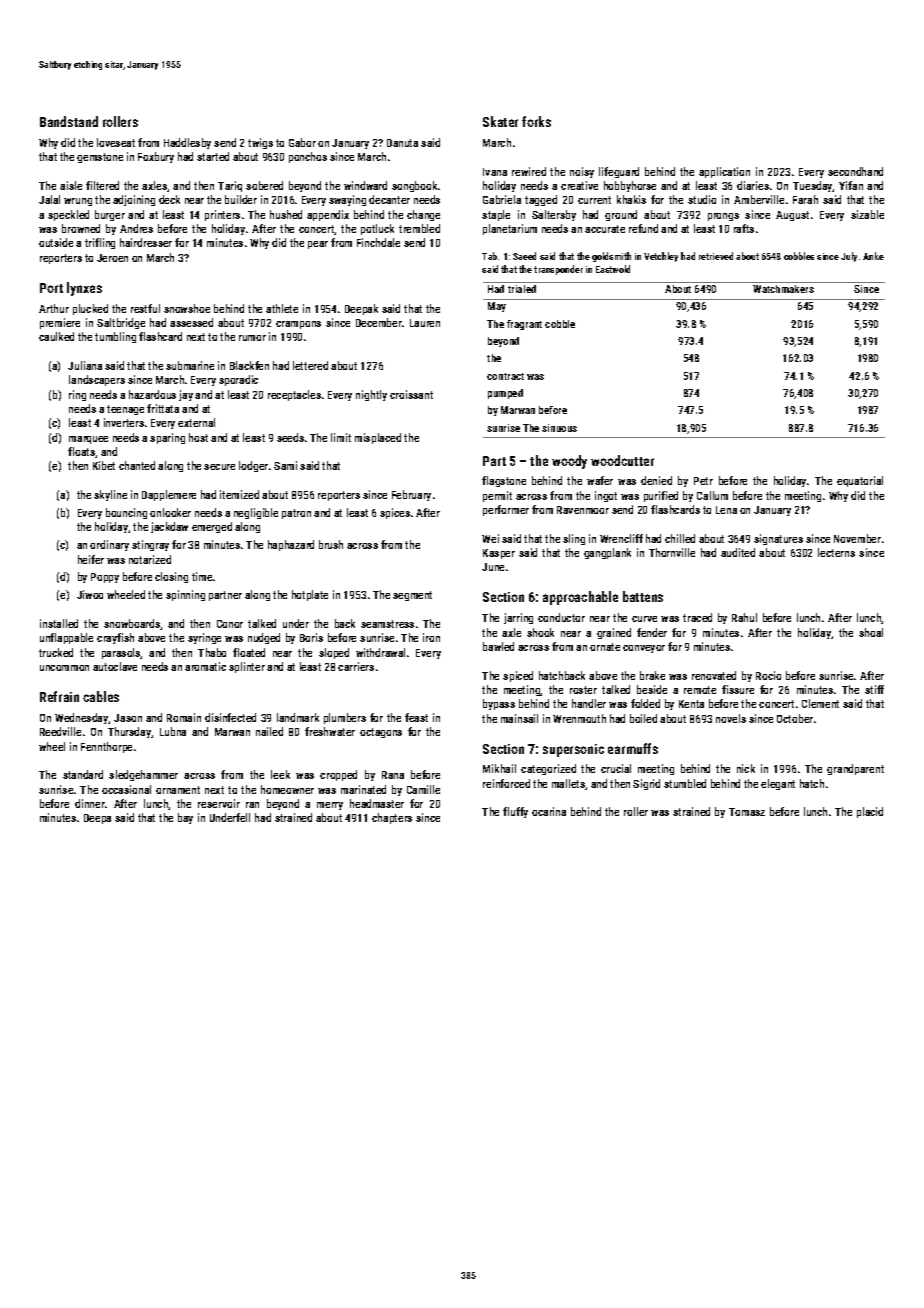 Image resolution: width=924 pixels, height=1308 pixels. What do you see at coordinates (703, 481) in the image?
I see `Petr` at bounding box center [703, 481].
